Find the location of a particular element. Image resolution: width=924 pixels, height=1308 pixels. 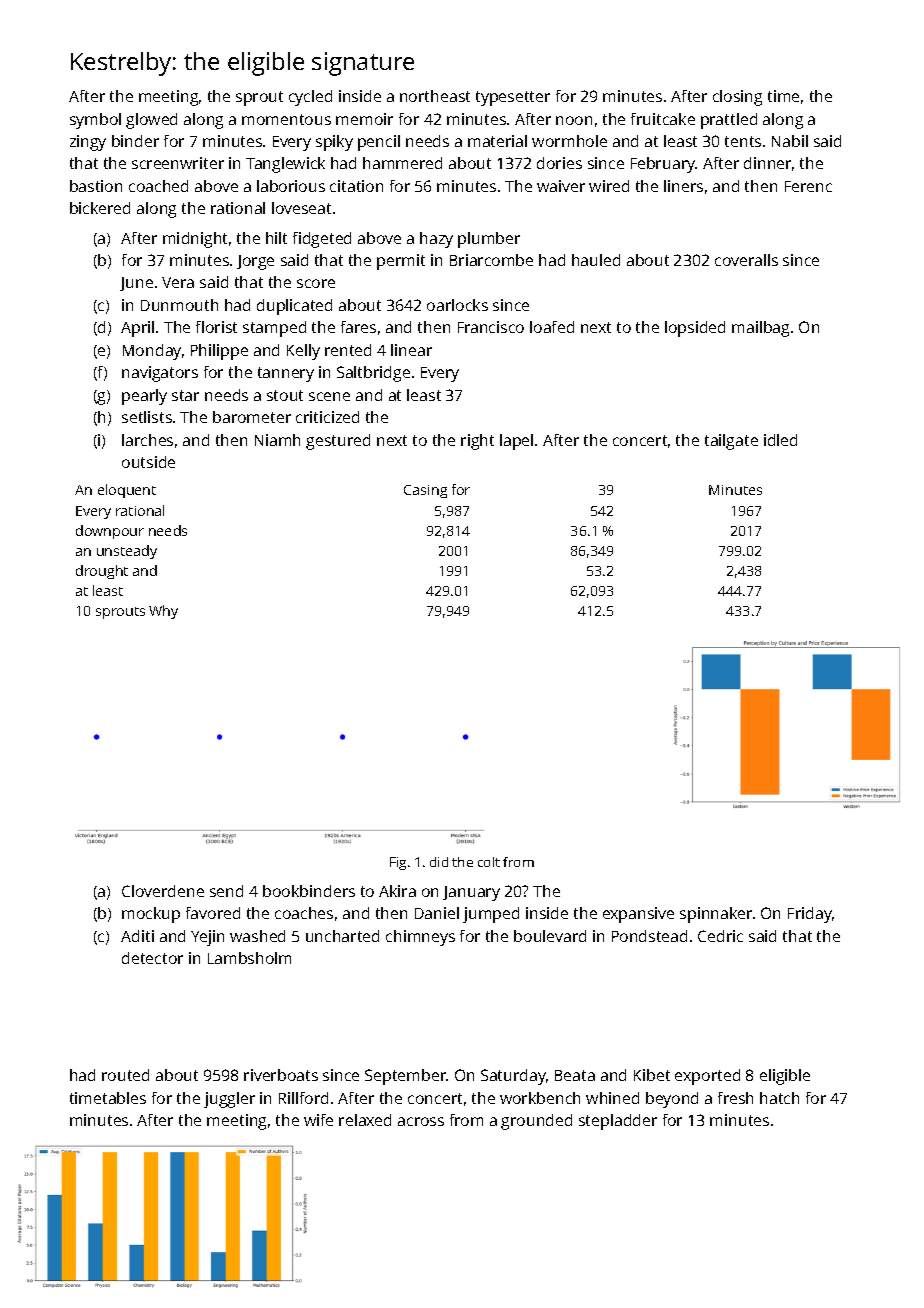

Nabil is located at coordinates (790, 141).
